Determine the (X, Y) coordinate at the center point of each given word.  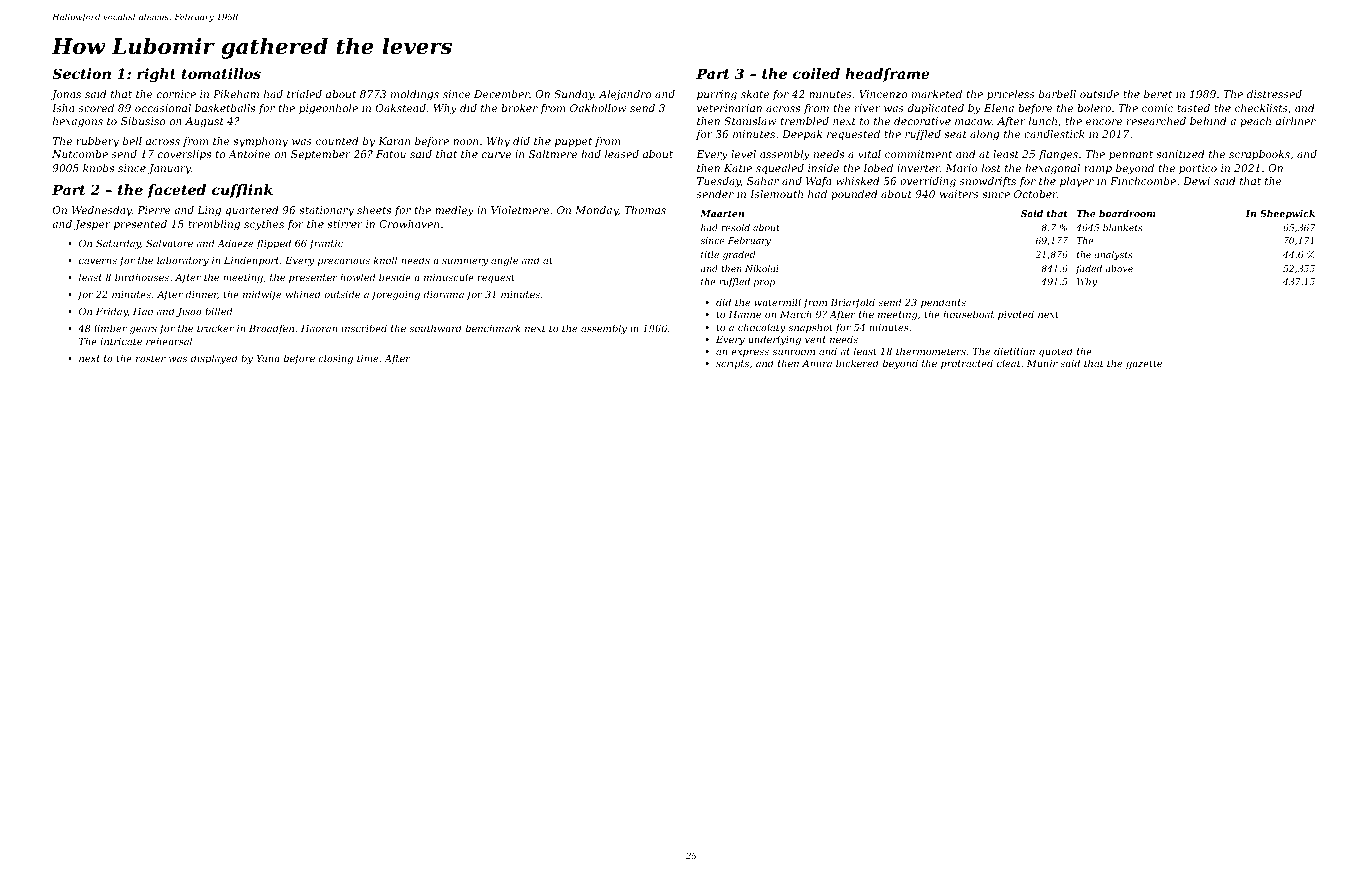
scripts (732, 364)
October (1035, 194)
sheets (374, 210)
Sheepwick (1287, 214)
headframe (887, 75)
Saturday (118, 244)
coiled (816, 73)
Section (81, 73)
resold (736, 227)
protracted (967, 364)
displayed (214, 359)
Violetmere (520, 210)
